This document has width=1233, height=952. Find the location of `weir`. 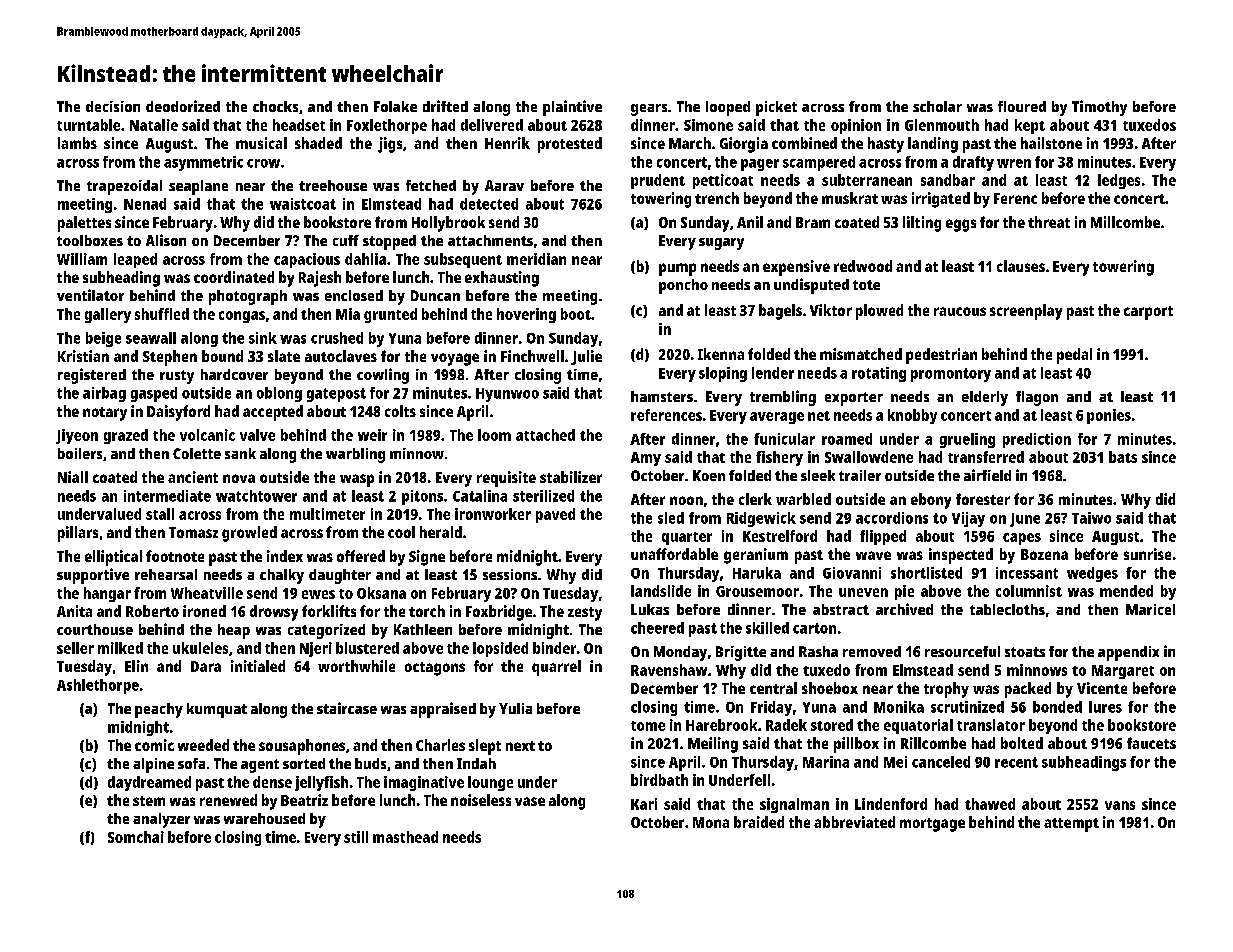

weir is located at coordinates (372, 435).
